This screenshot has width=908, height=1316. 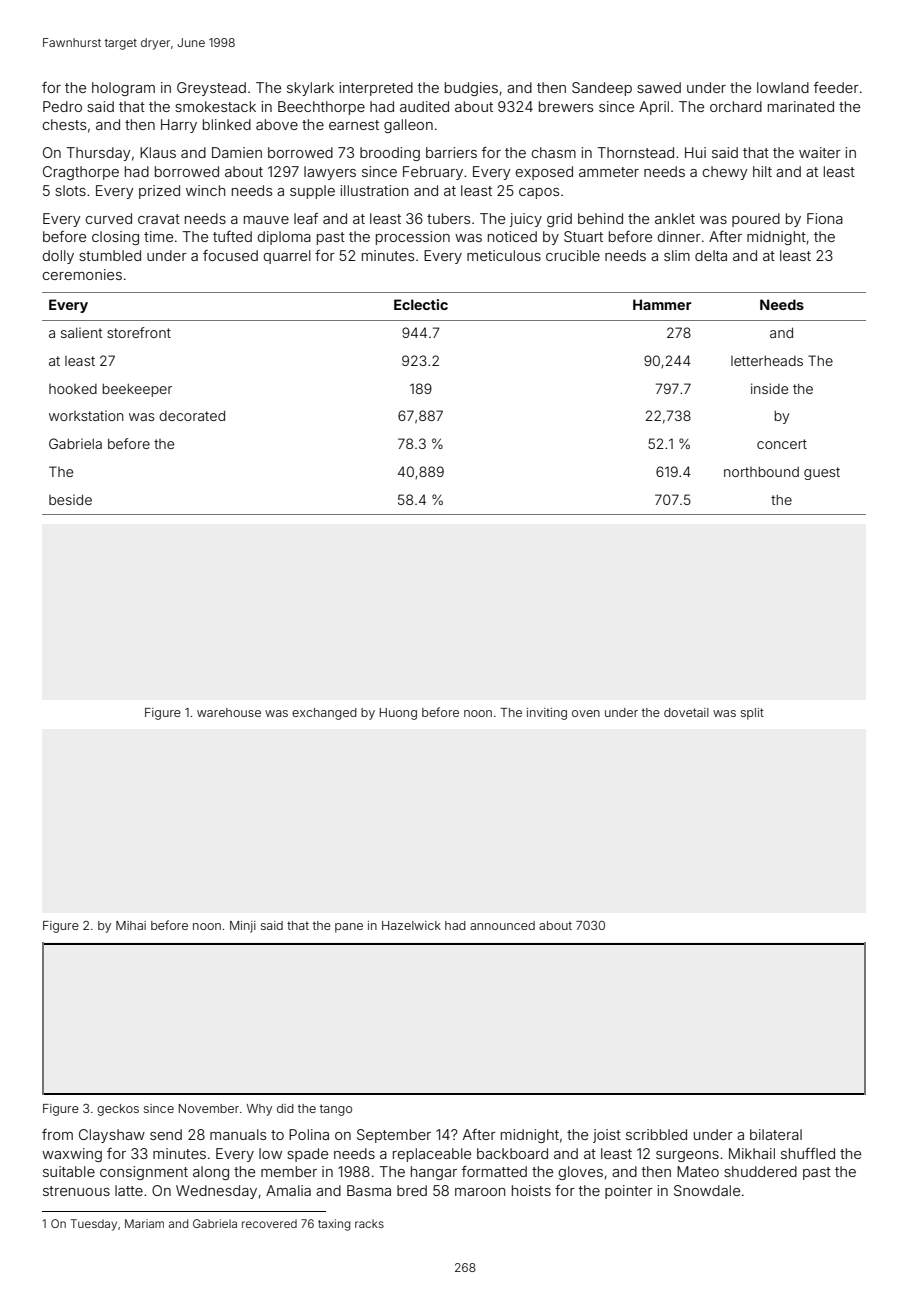 I want to click on Wednesday, so click(x=216, y=1192).
